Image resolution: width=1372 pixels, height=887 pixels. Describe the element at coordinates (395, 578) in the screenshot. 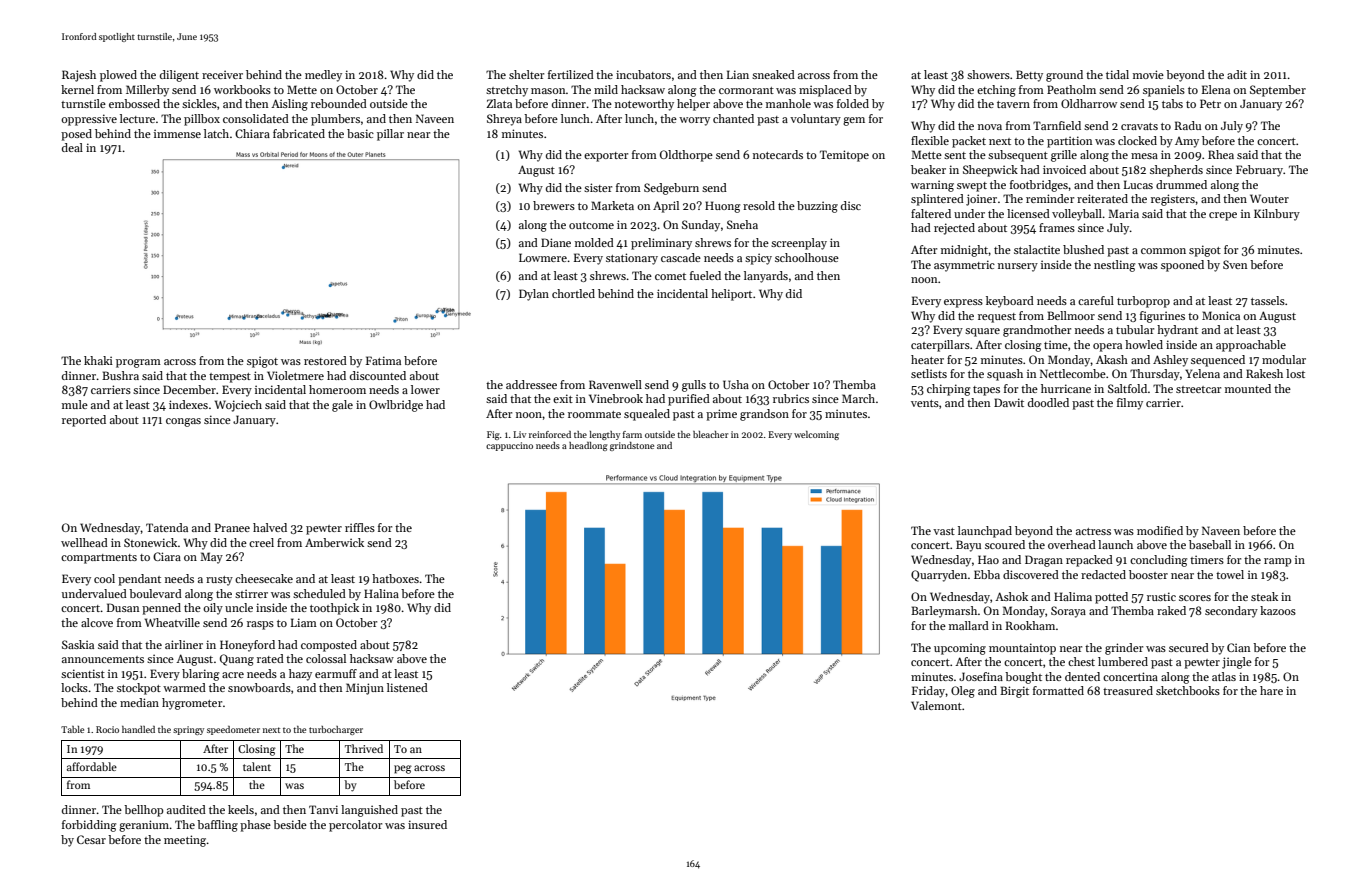

I see `hatboxes` at that location.
